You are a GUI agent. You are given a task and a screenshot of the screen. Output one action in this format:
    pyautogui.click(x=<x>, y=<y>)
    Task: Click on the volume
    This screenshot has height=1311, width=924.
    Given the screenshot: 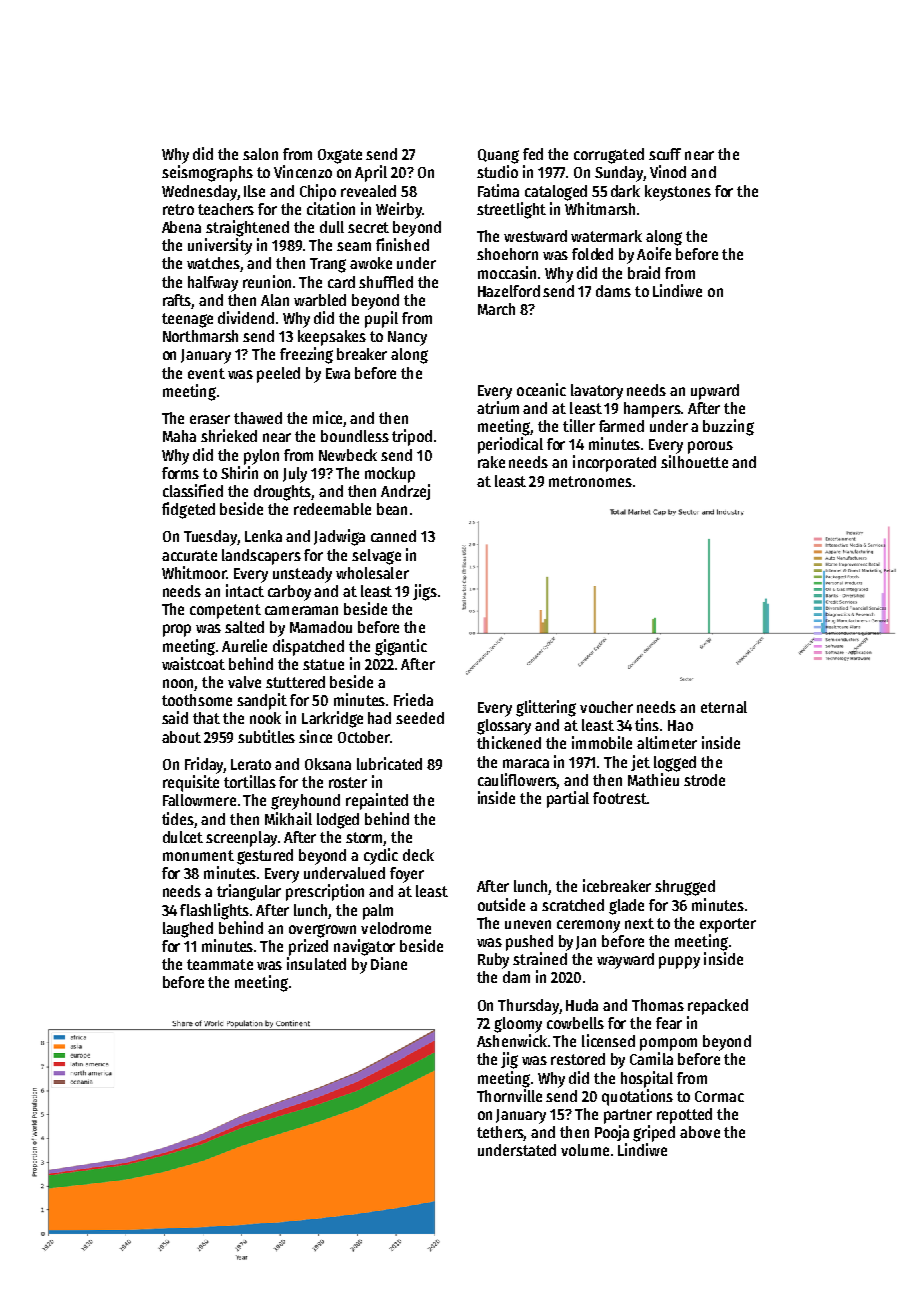 What is the action you would take?
    pyautogui.click(x=585, y=1150)
